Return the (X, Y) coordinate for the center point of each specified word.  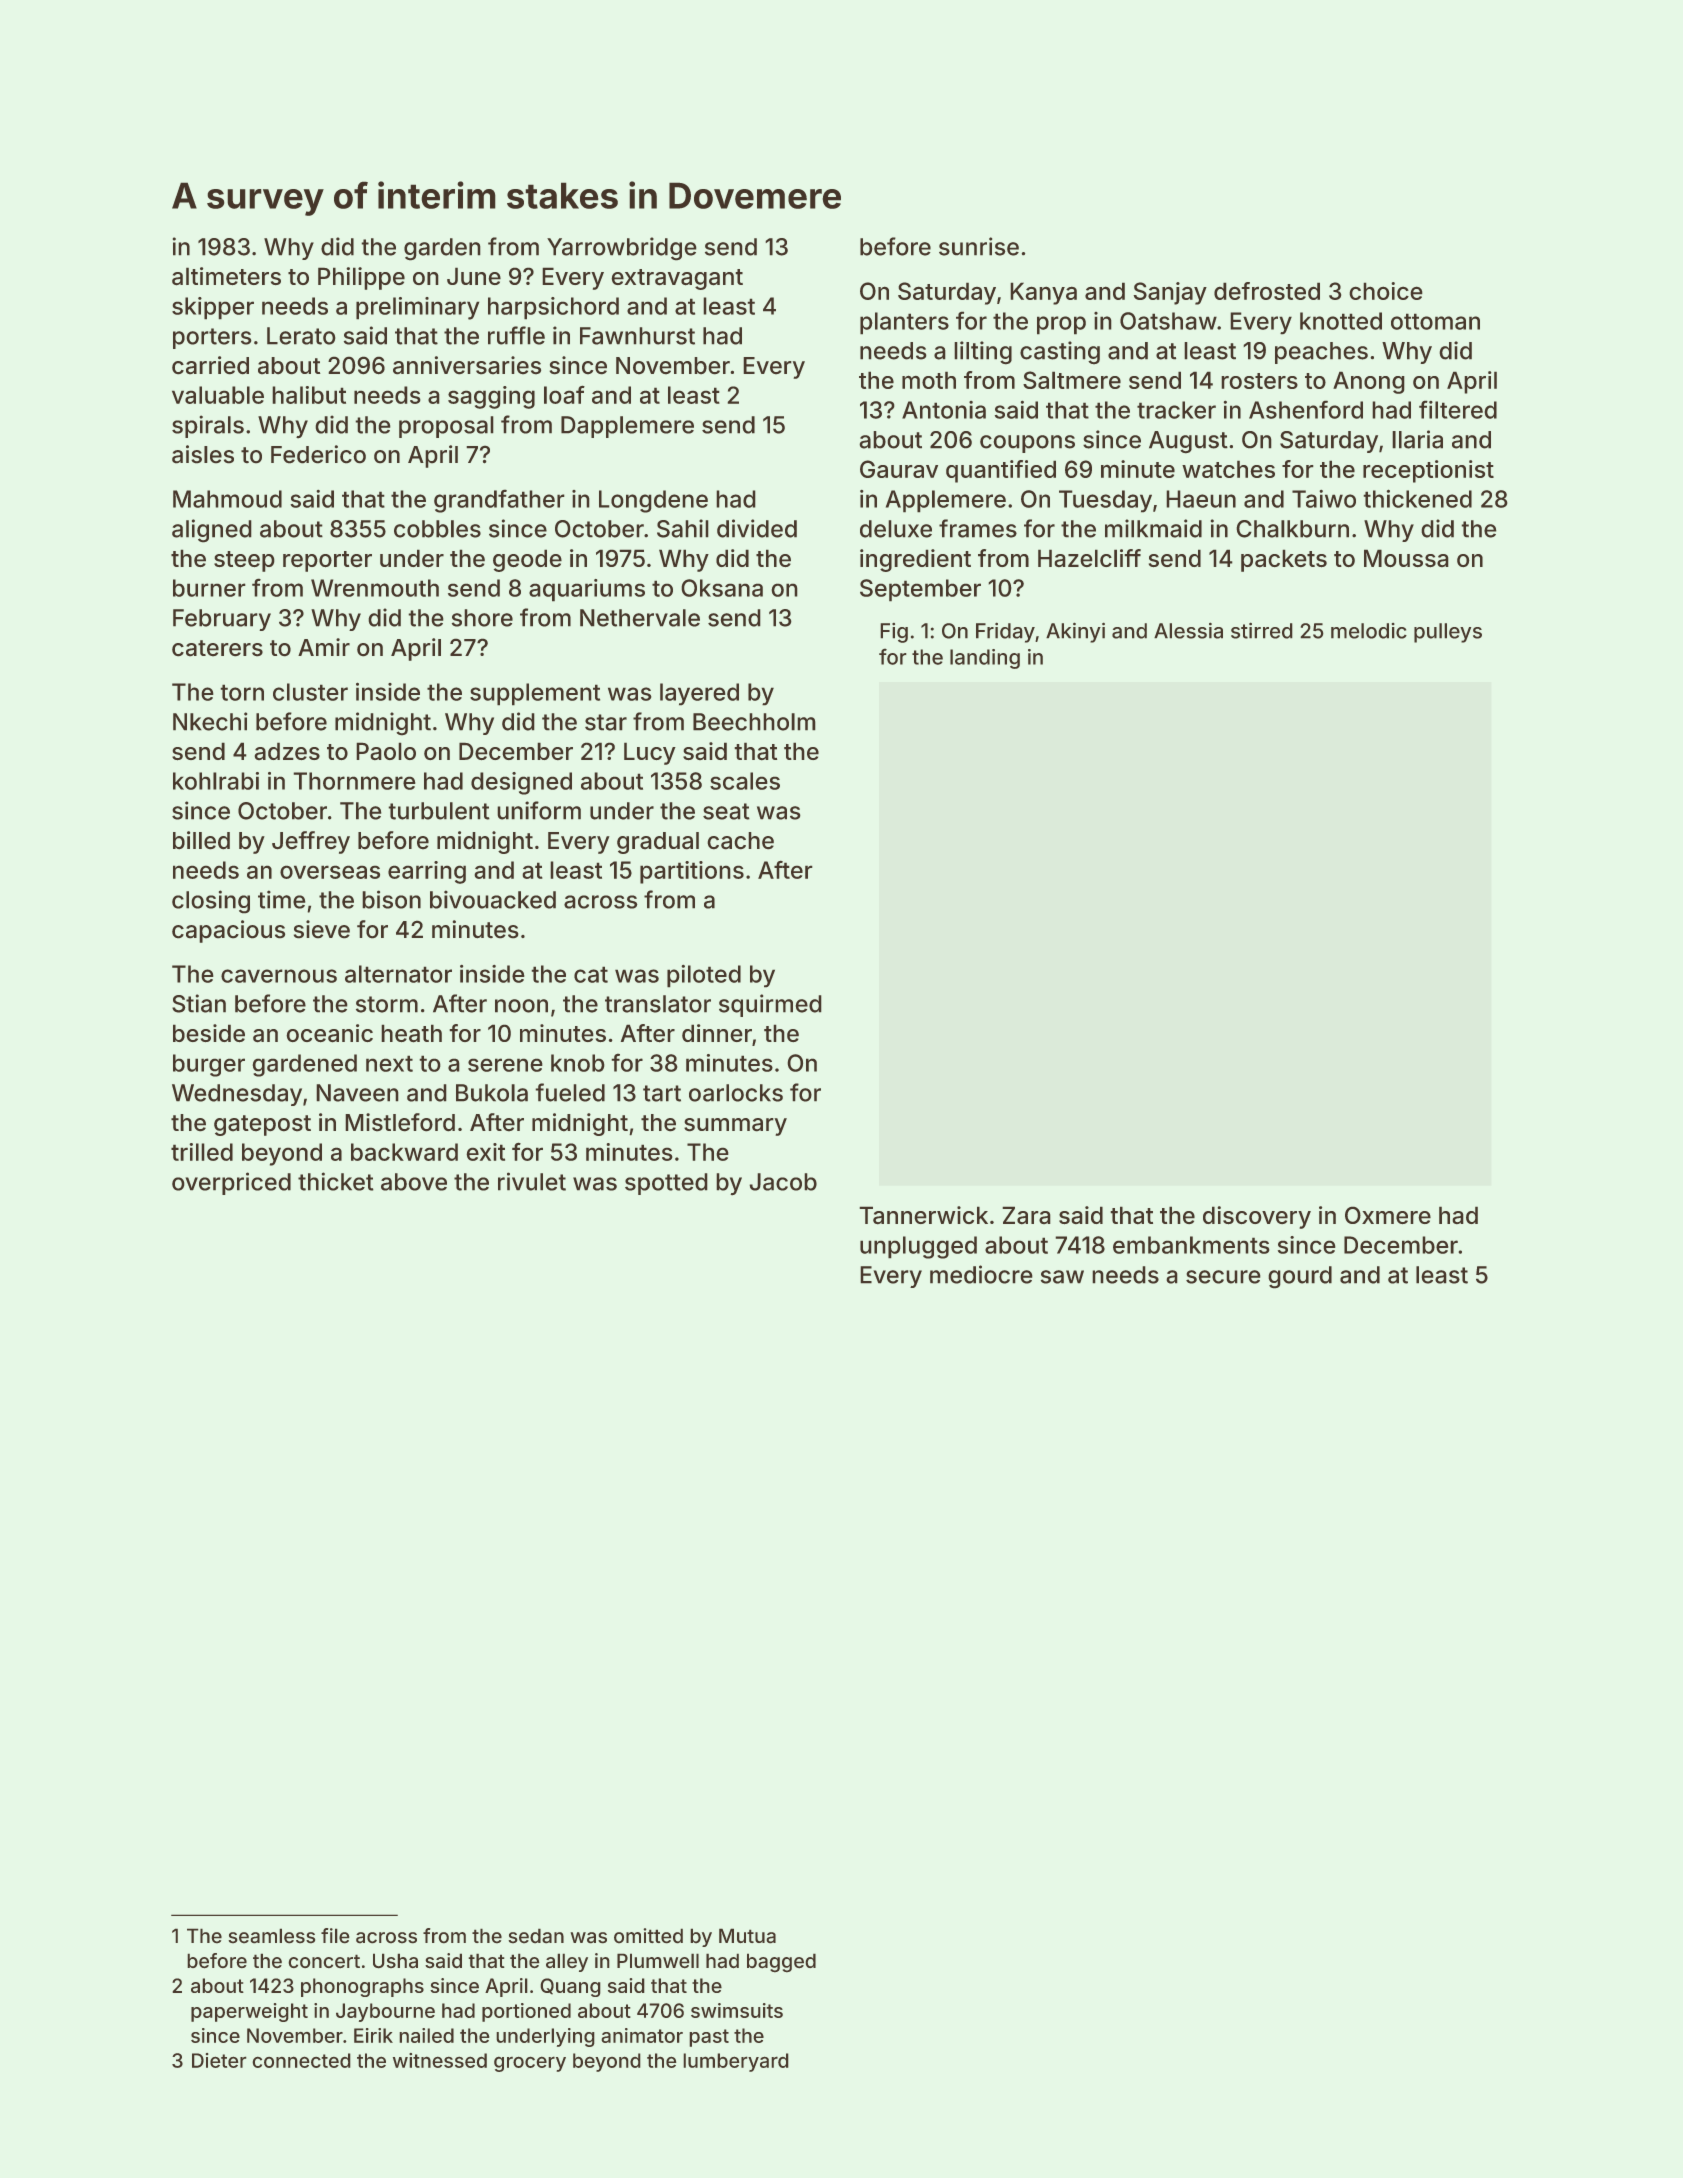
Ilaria (1417, 439)
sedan (536, 1936)
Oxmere (1388, 1215)
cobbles (437, 529)
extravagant (677, 279)
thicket (336, 1181)
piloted (704, 976)
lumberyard (736, 2062)
